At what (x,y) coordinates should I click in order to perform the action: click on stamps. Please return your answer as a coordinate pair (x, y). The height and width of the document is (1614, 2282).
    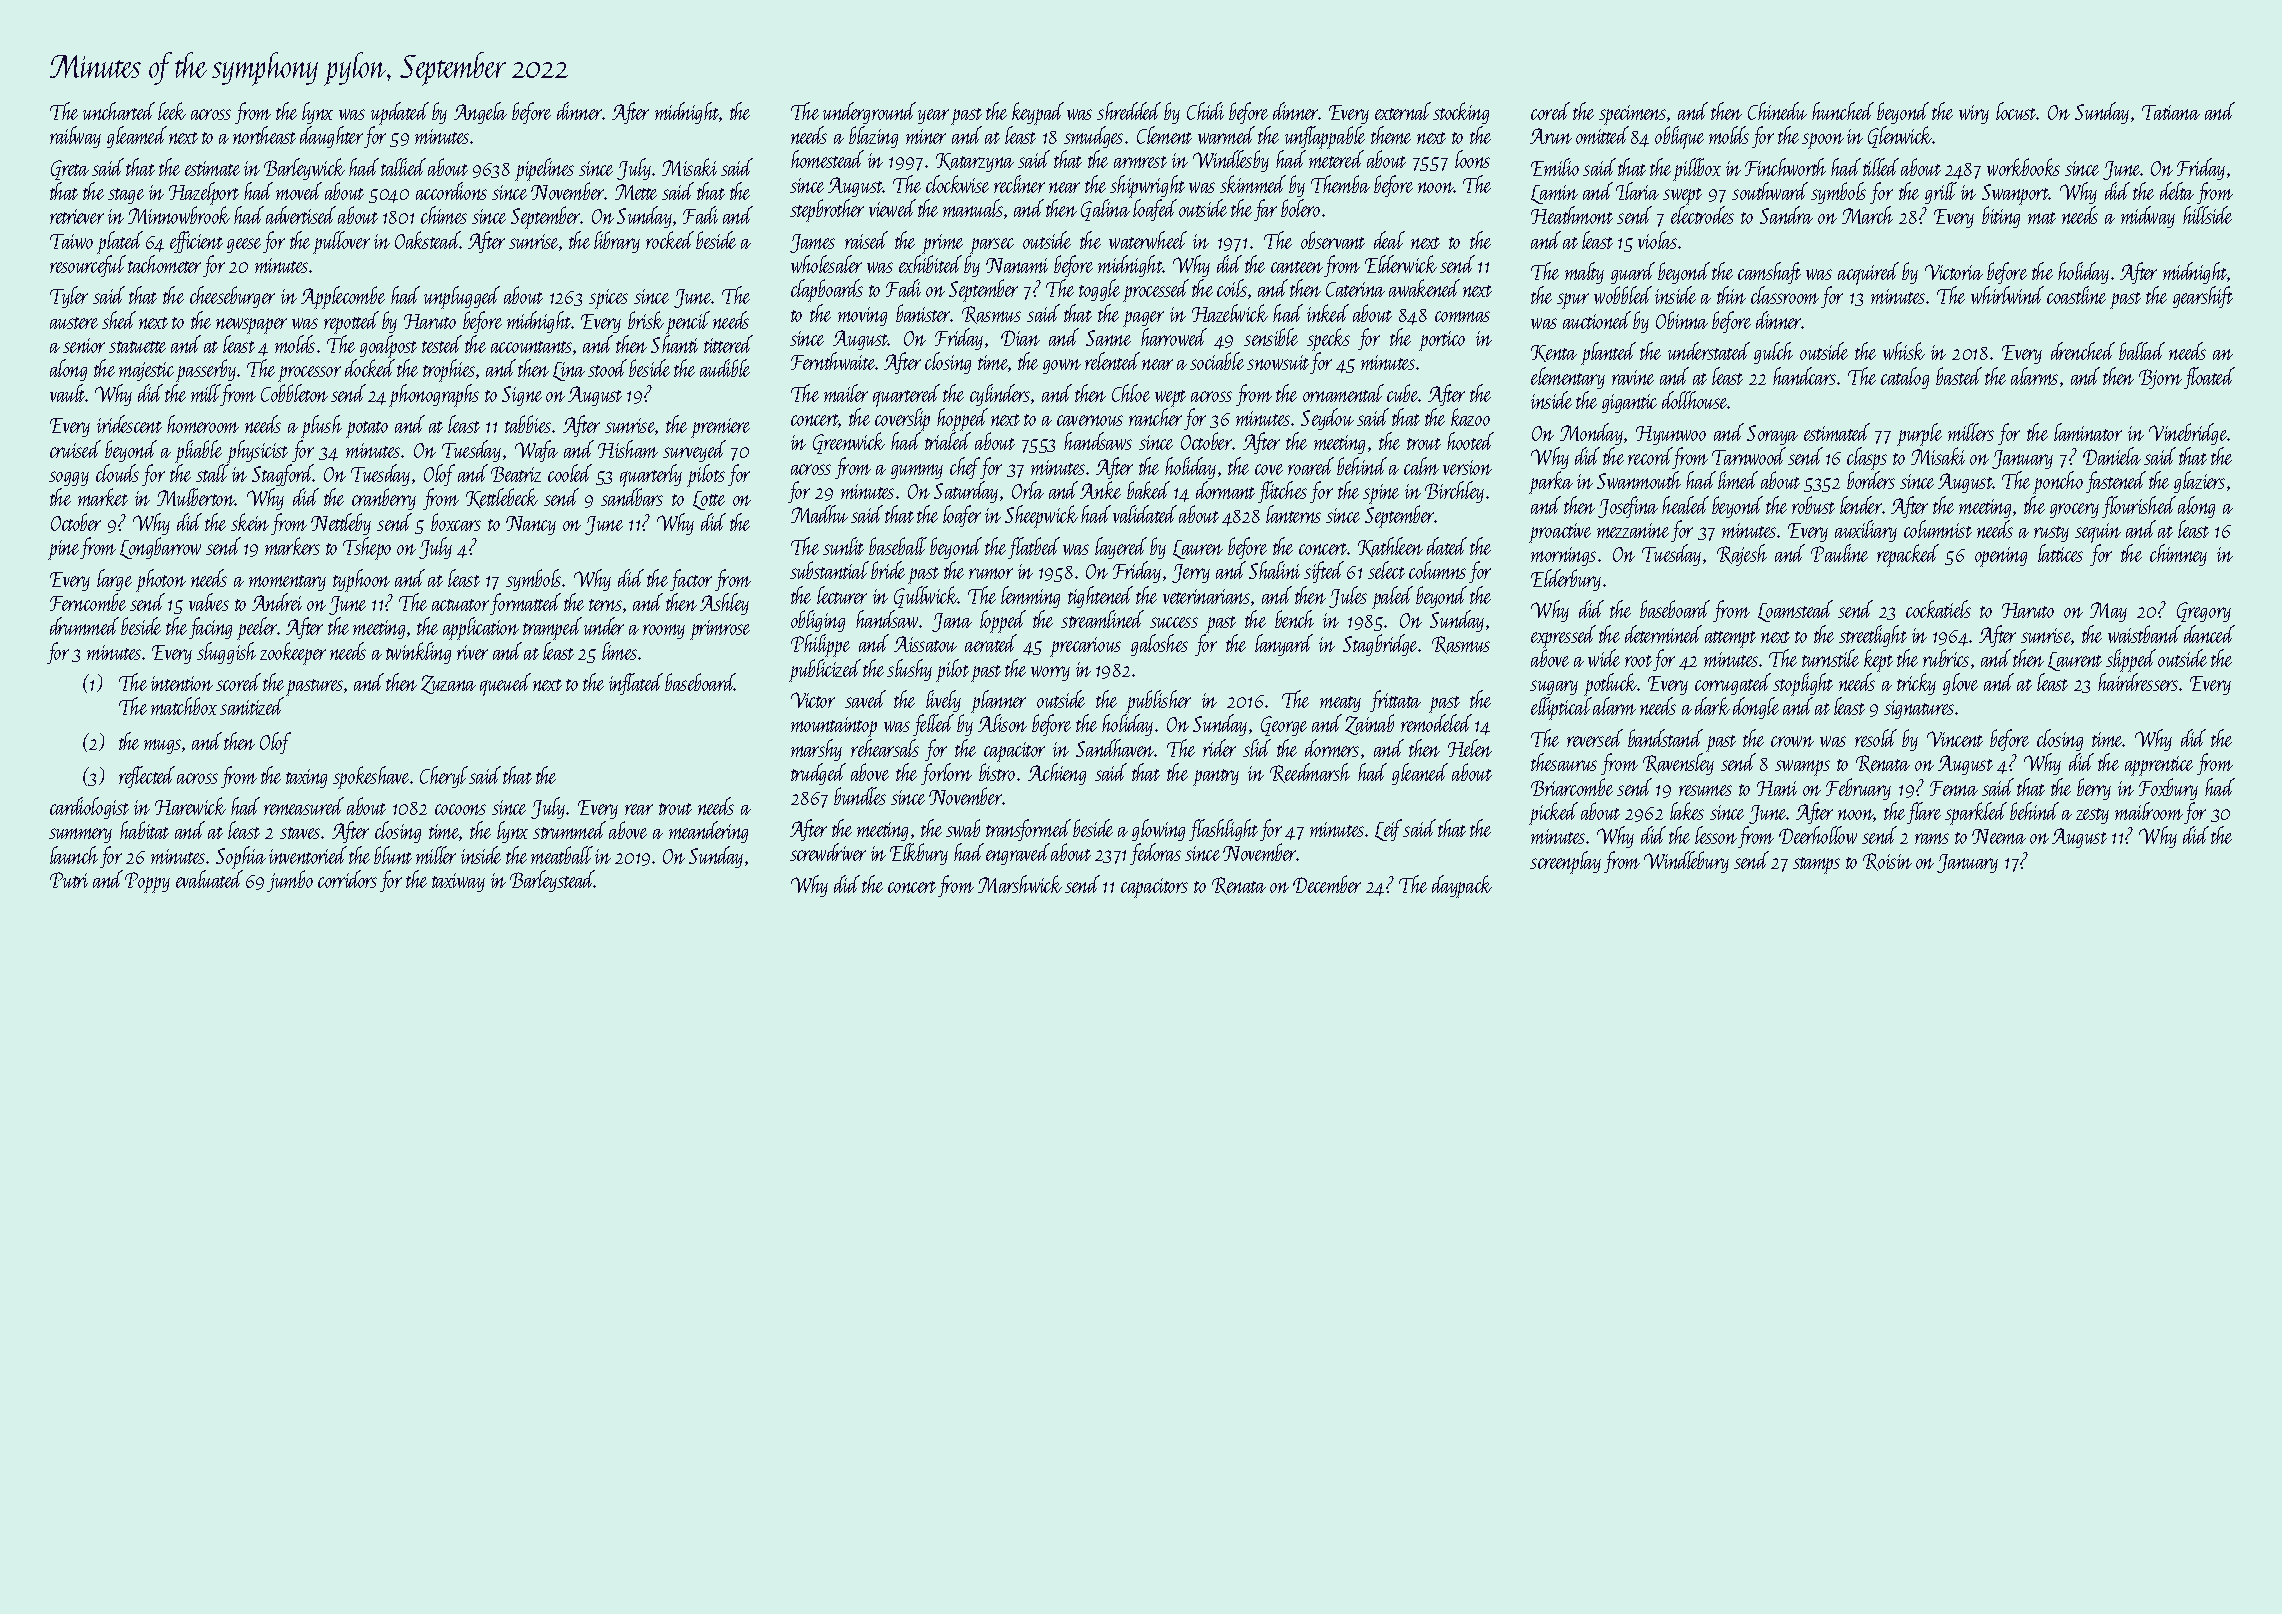
    Looking at the image, I should click on (1816, 865).
